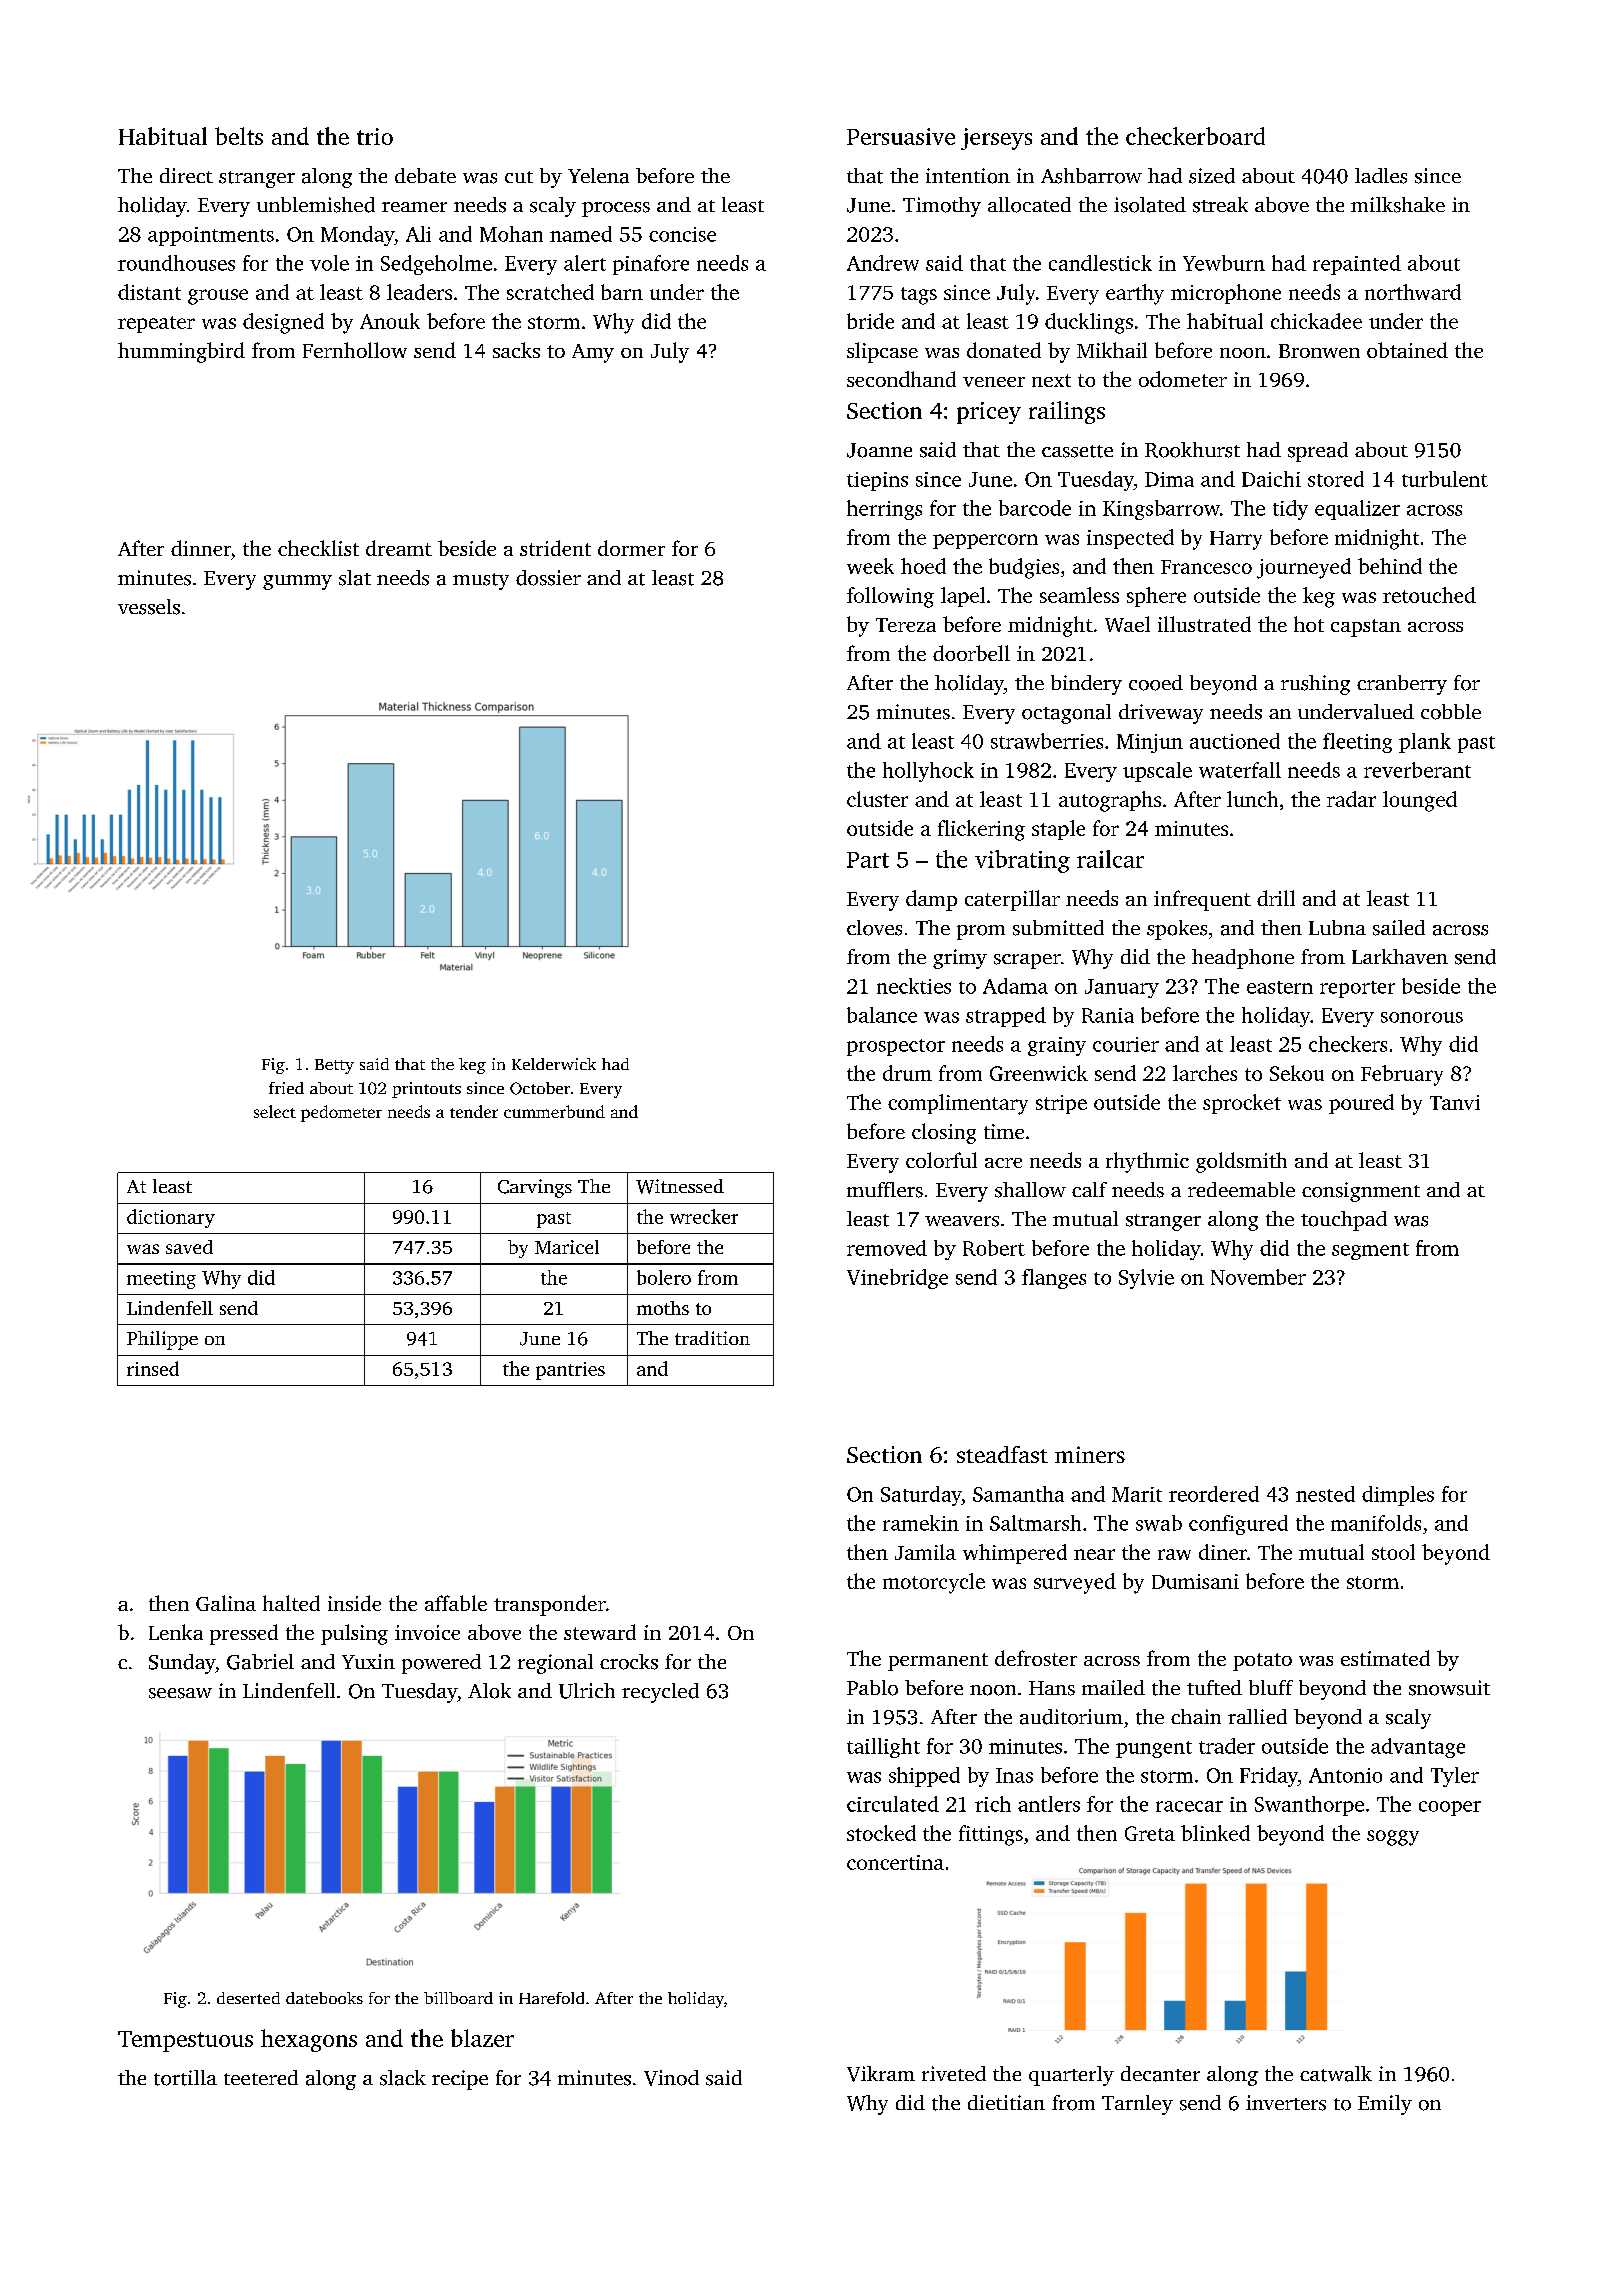 The width and height of the page is (1620, 2292). What do you see at coordinates (897, 1279) in the page?
I see `Vinebridge` at bounding box center [897, 1279].
